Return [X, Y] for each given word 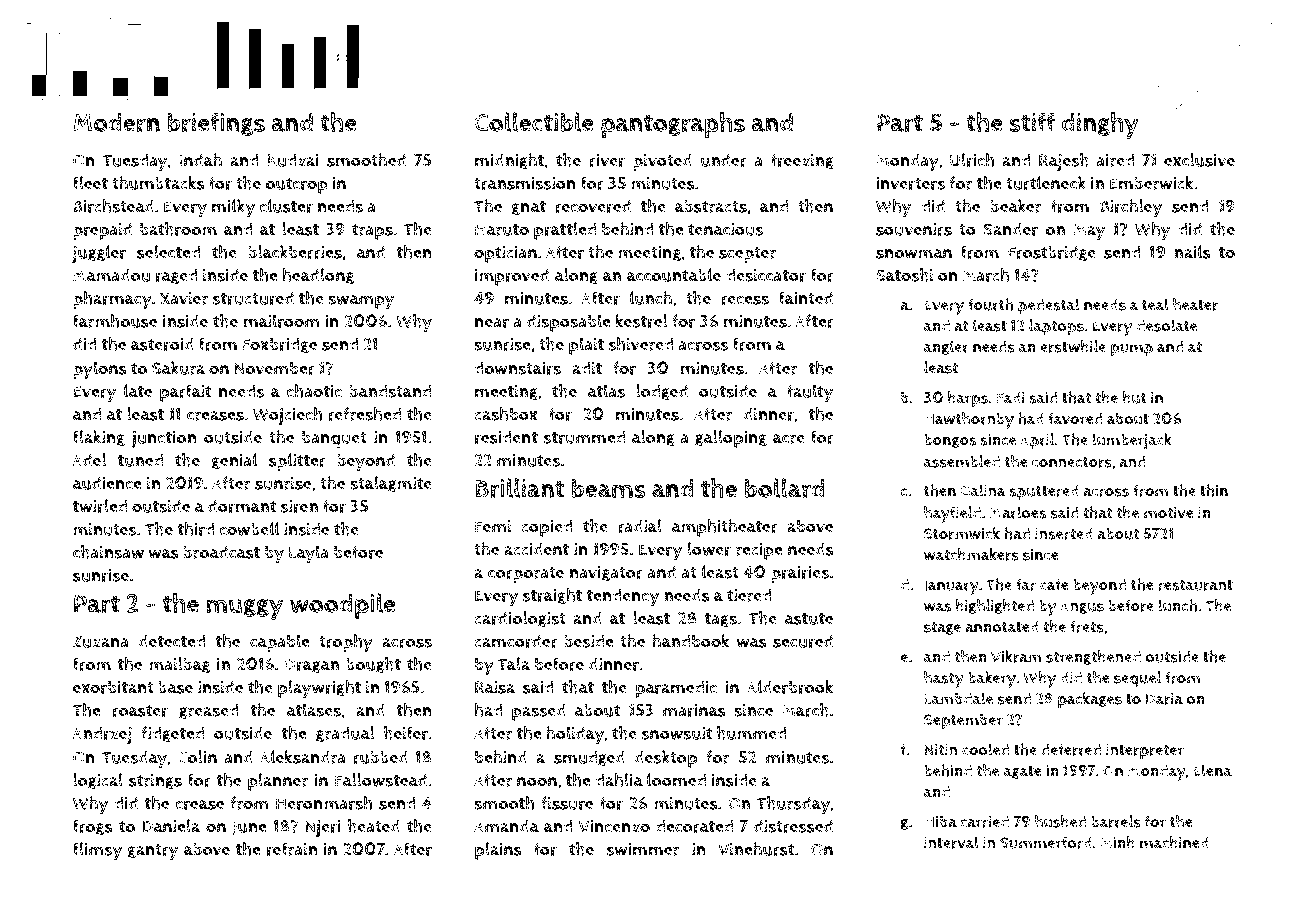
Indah [200, 160]
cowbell [249, 529]
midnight [509, 161]
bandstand [390, 391]
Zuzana [101, 641]
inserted [1064, 533]
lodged [662, 392]
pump [1132, 350]
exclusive [1199, 160]
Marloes [1018, 512]
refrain [292, 849]
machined [1174, 842]
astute [809, 619]
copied [546, 528]
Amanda [506, 826]
